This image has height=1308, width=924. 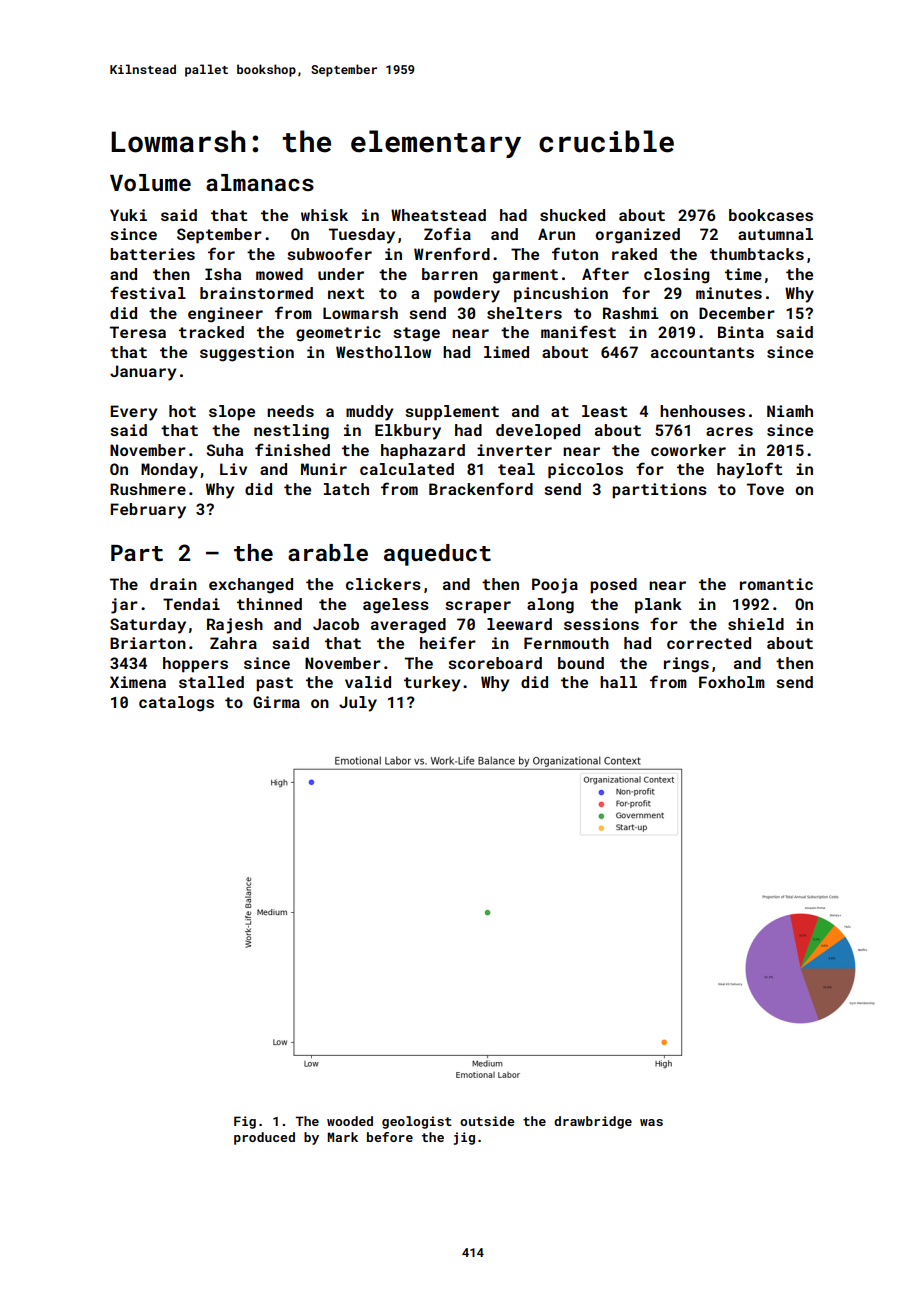 I want to click on accountants, so click(x=702, y=352).
